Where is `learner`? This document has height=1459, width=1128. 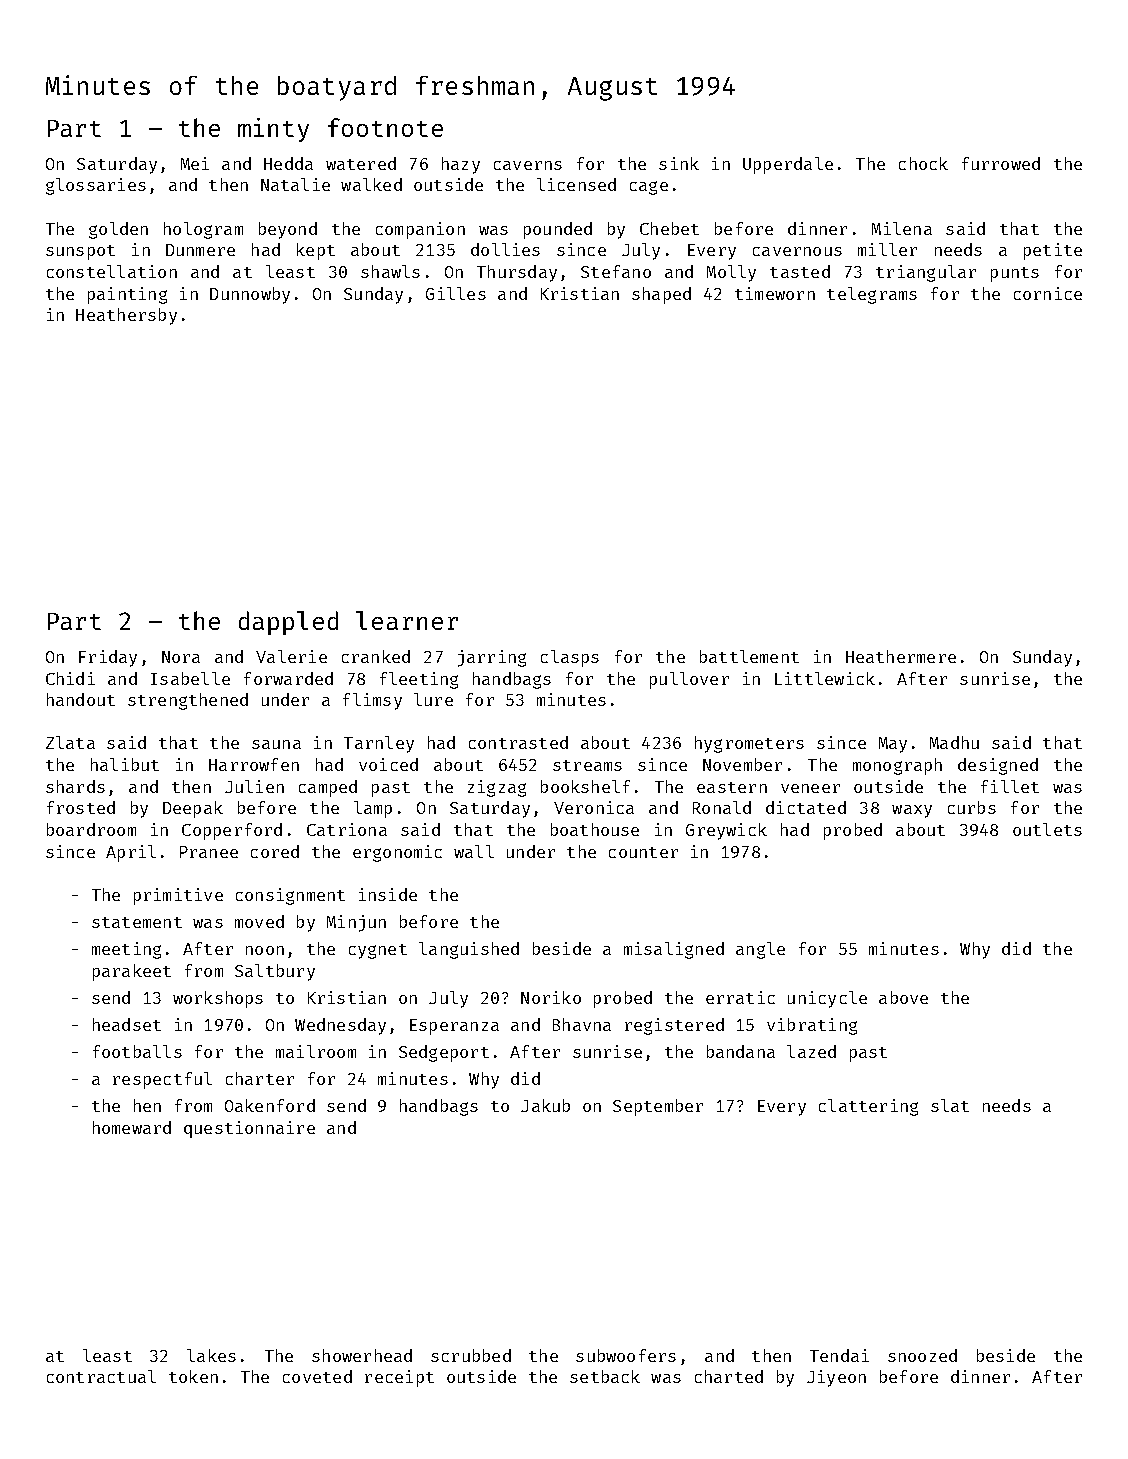 learner is located at coordinates (407, 620).
